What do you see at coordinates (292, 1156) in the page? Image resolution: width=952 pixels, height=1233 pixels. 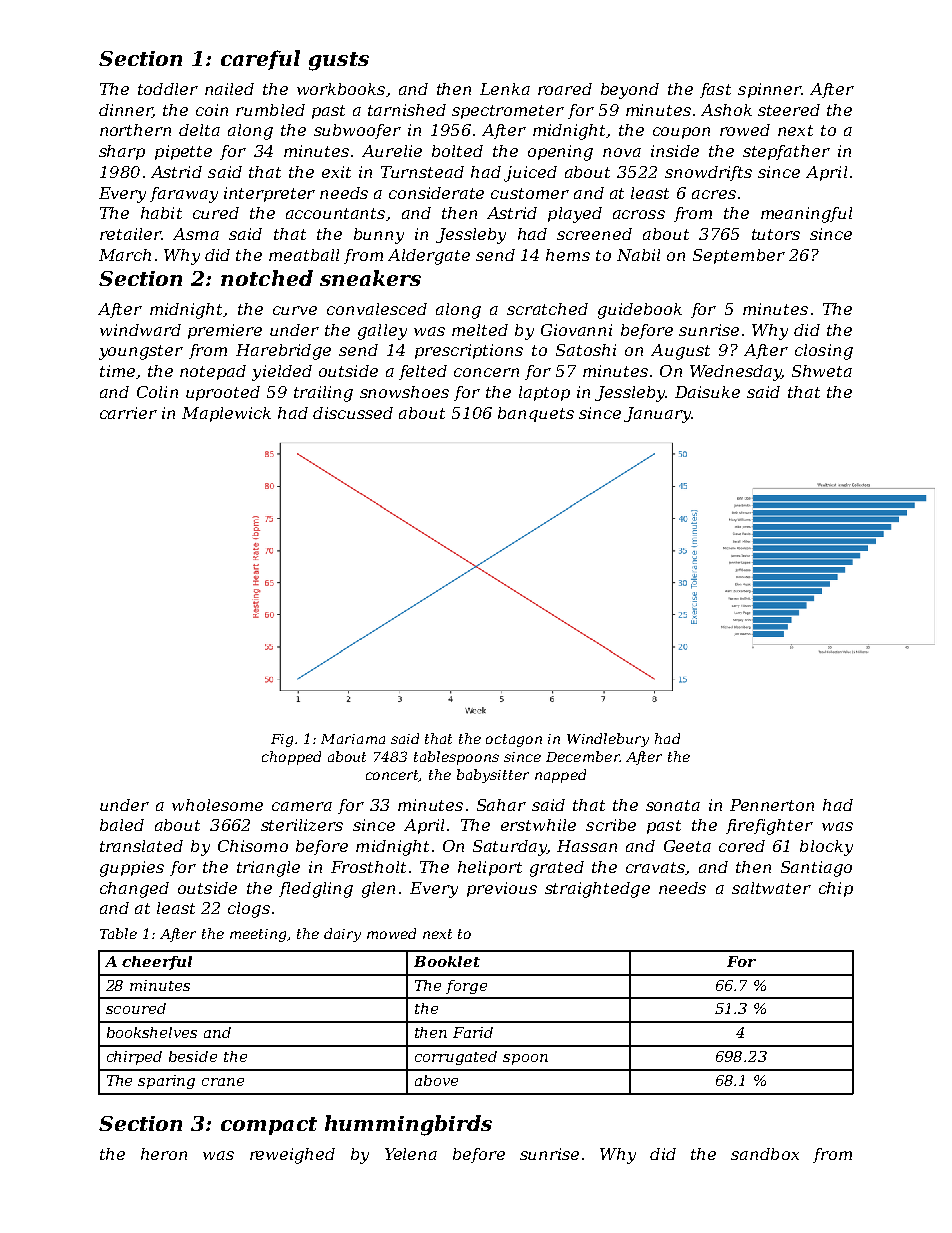 I see `reweighed` at bounding box center [292, 1156].
